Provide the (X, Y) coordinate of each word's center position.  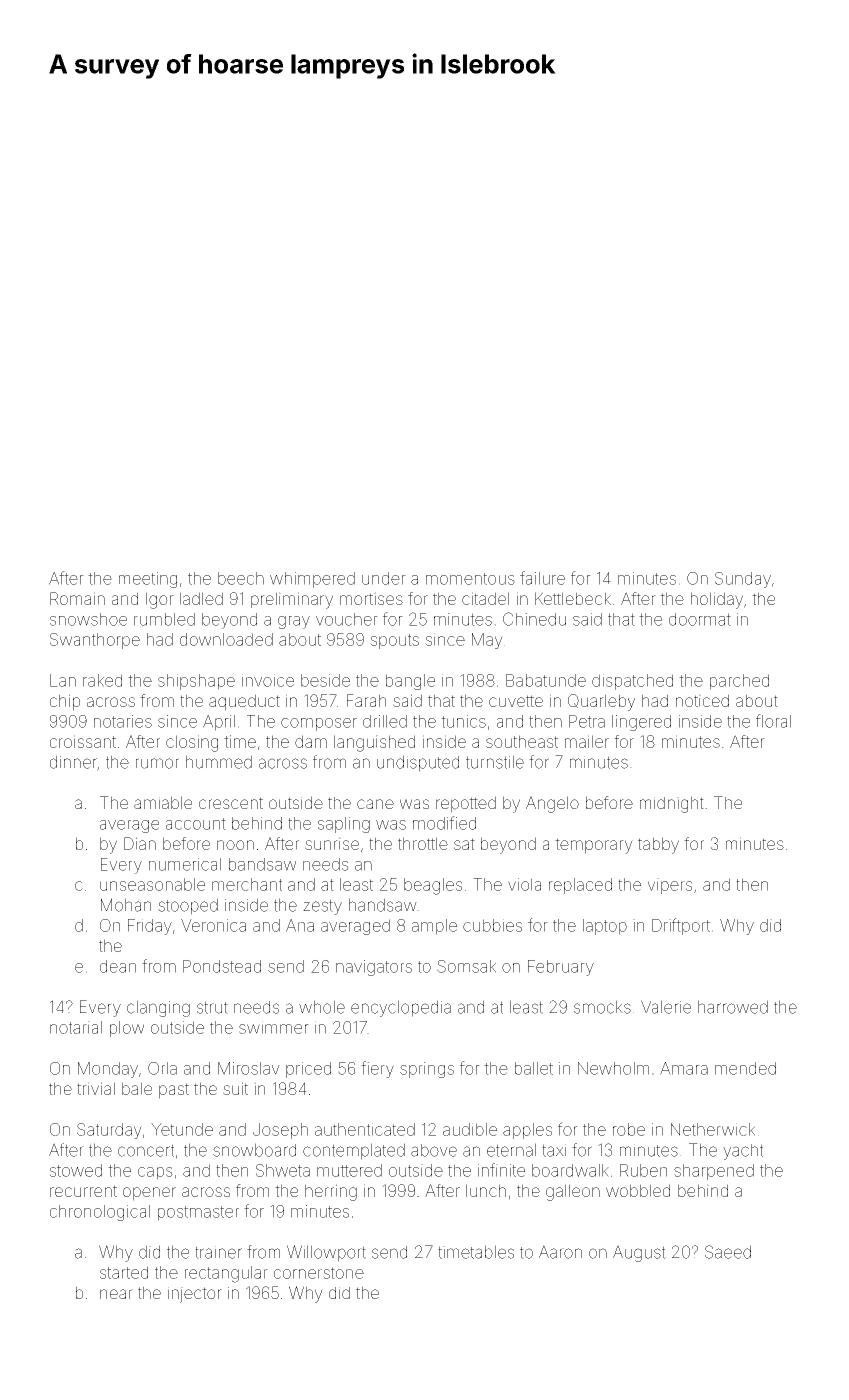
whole (322, 1007)
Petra (587, 721)
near (116, 1294)
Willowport (326, 1253)
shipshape (196, 682)
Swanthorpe (95, 641)
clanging (158, 1008)
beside (325, 680)
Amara (684, 1068)
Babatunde (546, 680)
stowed (76, 1170)
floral (773, 721)
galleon (573, 1192)
